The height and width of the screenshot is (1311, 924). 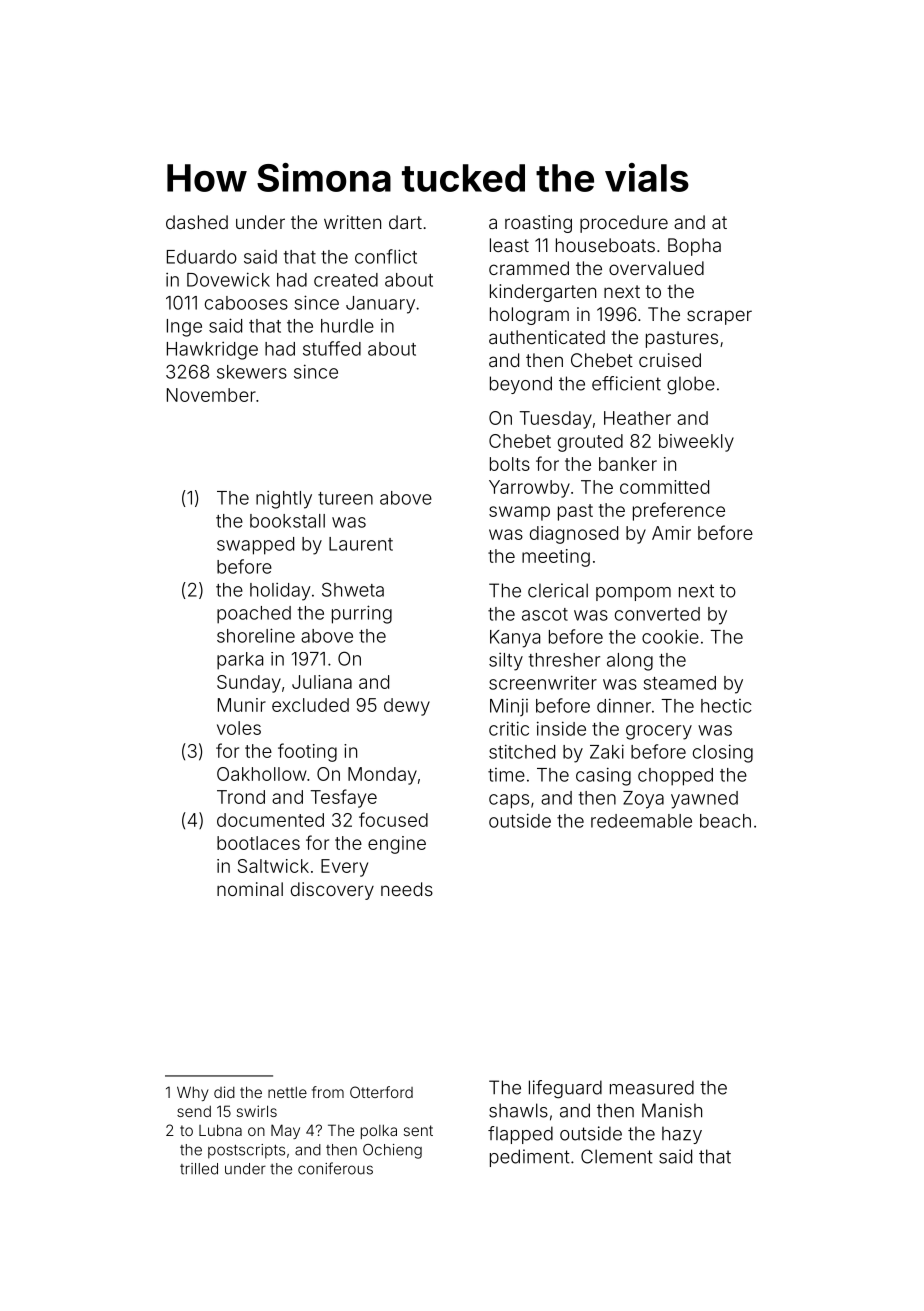 What do you see at coordinates (405, 222) in the screenshot?
I see `dart` at bounding box center [405, 222].
